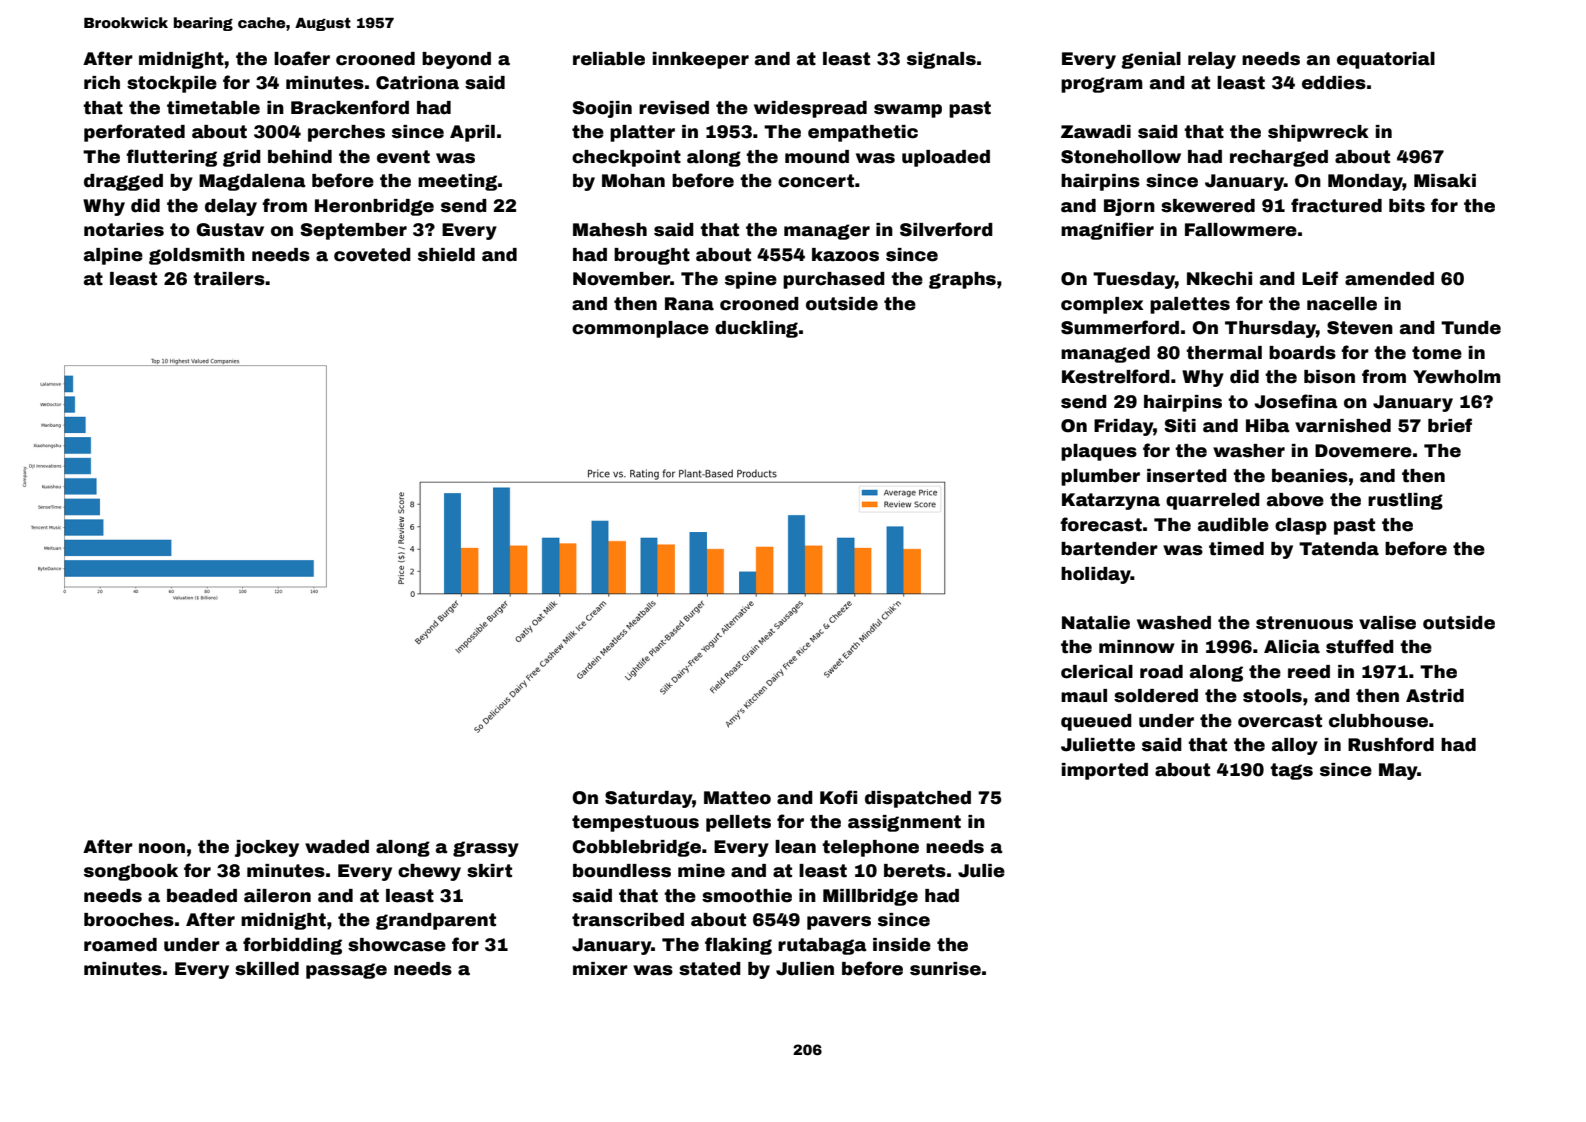  Describe the element at coordinates (945, 969) in the image. I see `sunrise` at that location.
